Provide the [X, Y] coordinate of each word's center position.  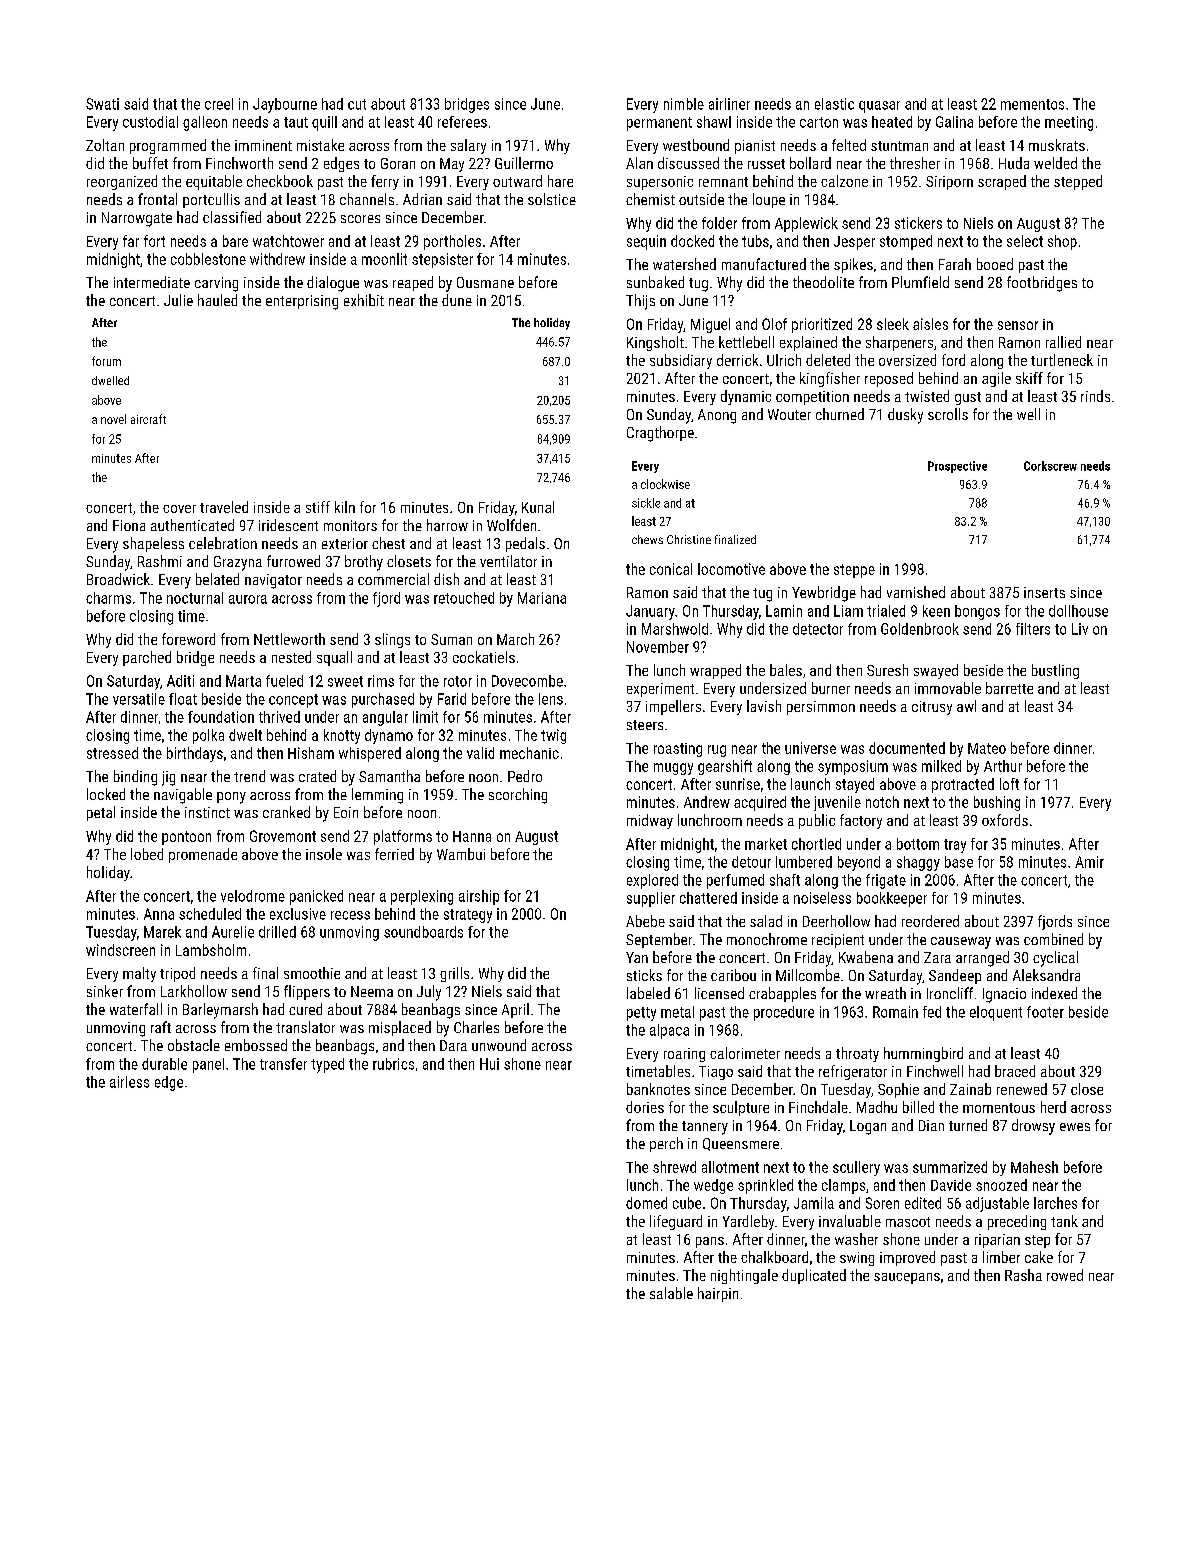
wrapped [715, 671]
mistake [320, 145]
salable [671, 1293]
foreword [188, 639]
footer [1045, 1012]
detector [818, 629]
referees [462, 122]
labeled [648, 993]
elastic [834, 104]
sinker [105, 991]
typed [327, 1065]
